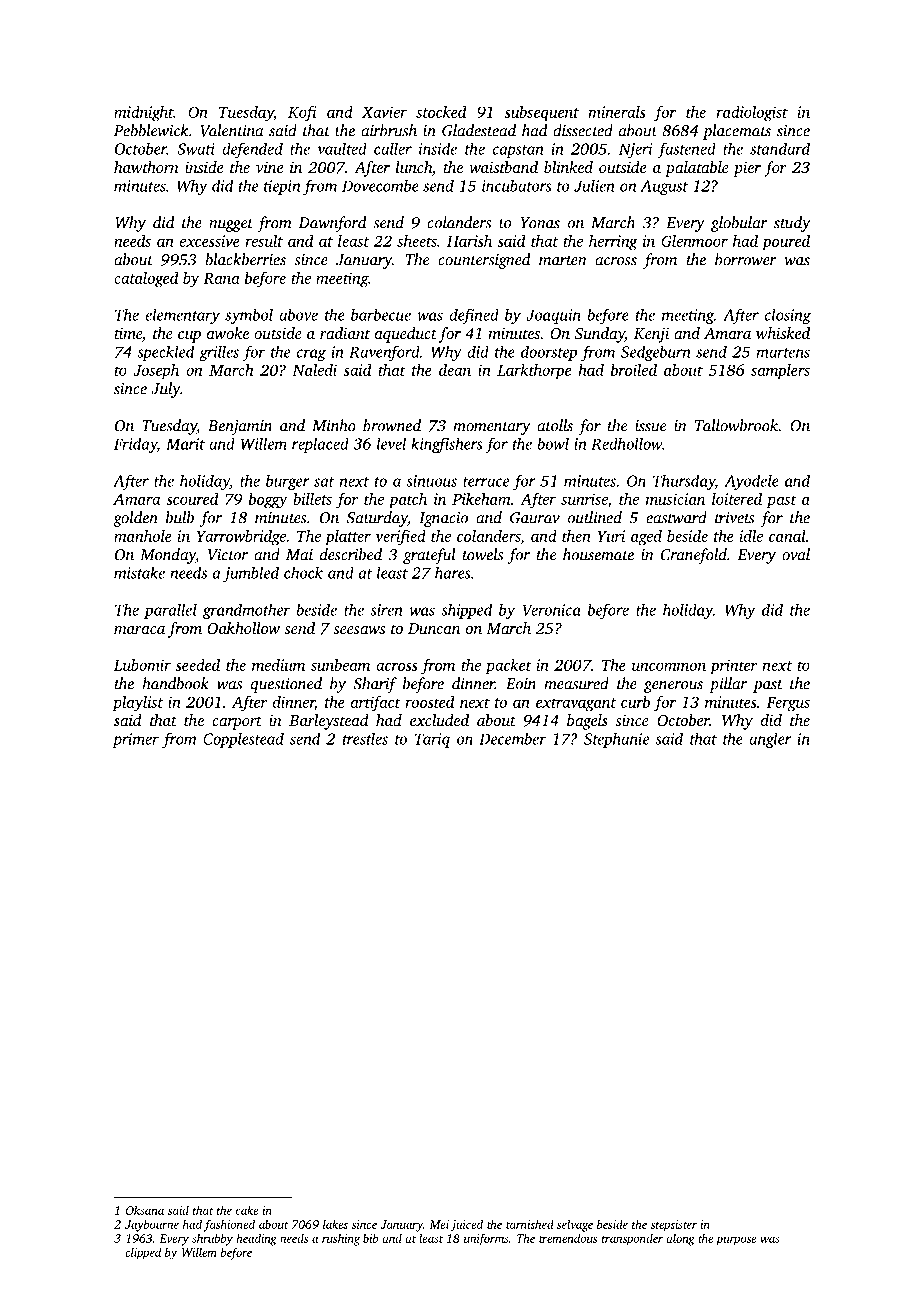  What do you see at coordinates (256, 1239) in the screenshot?
I see `heading` at bounding box center [256, 1239].
